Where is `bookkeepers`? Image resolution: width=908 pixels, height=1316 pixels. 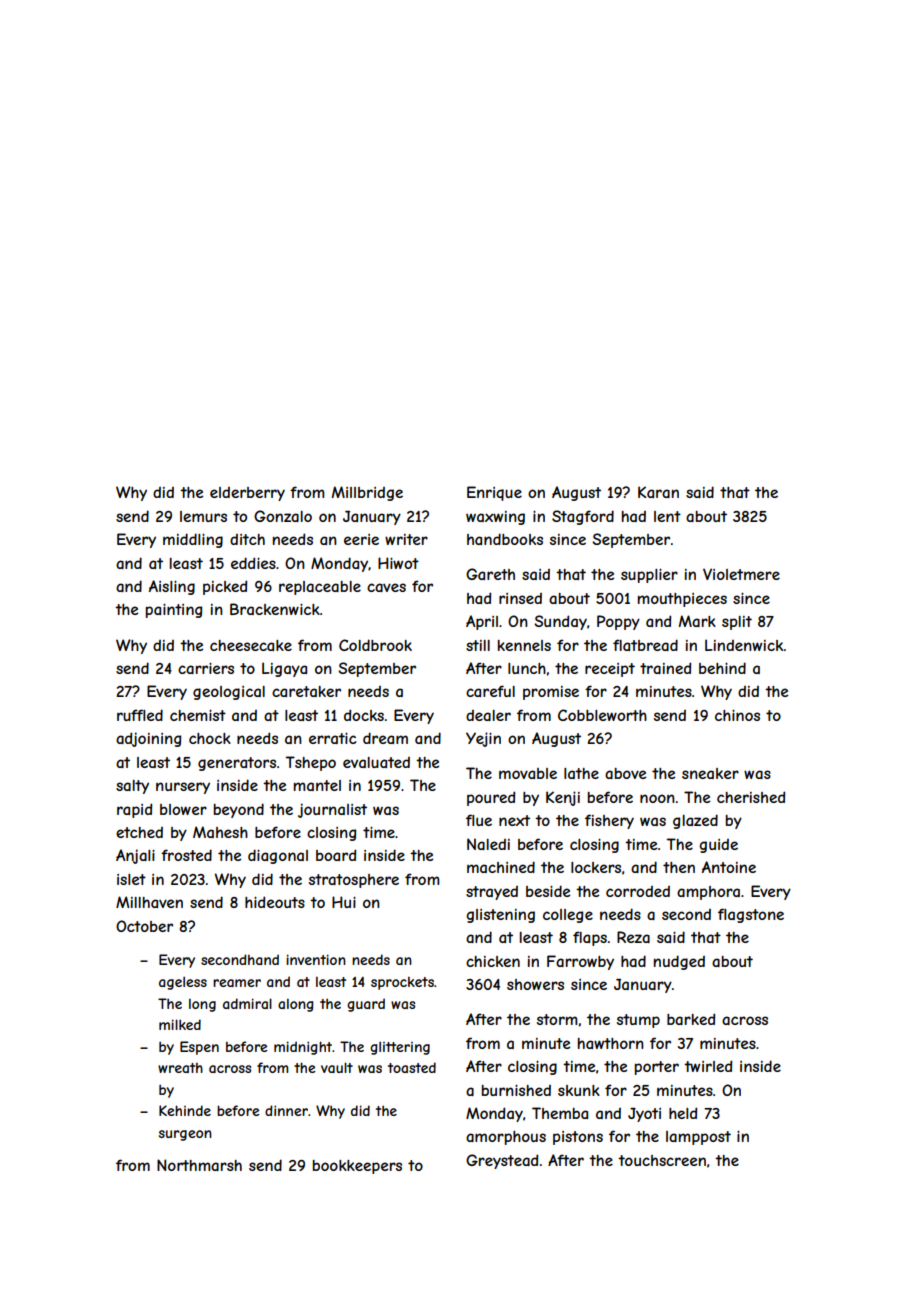 bookkeepers is located at coordinates (357, 1167).
